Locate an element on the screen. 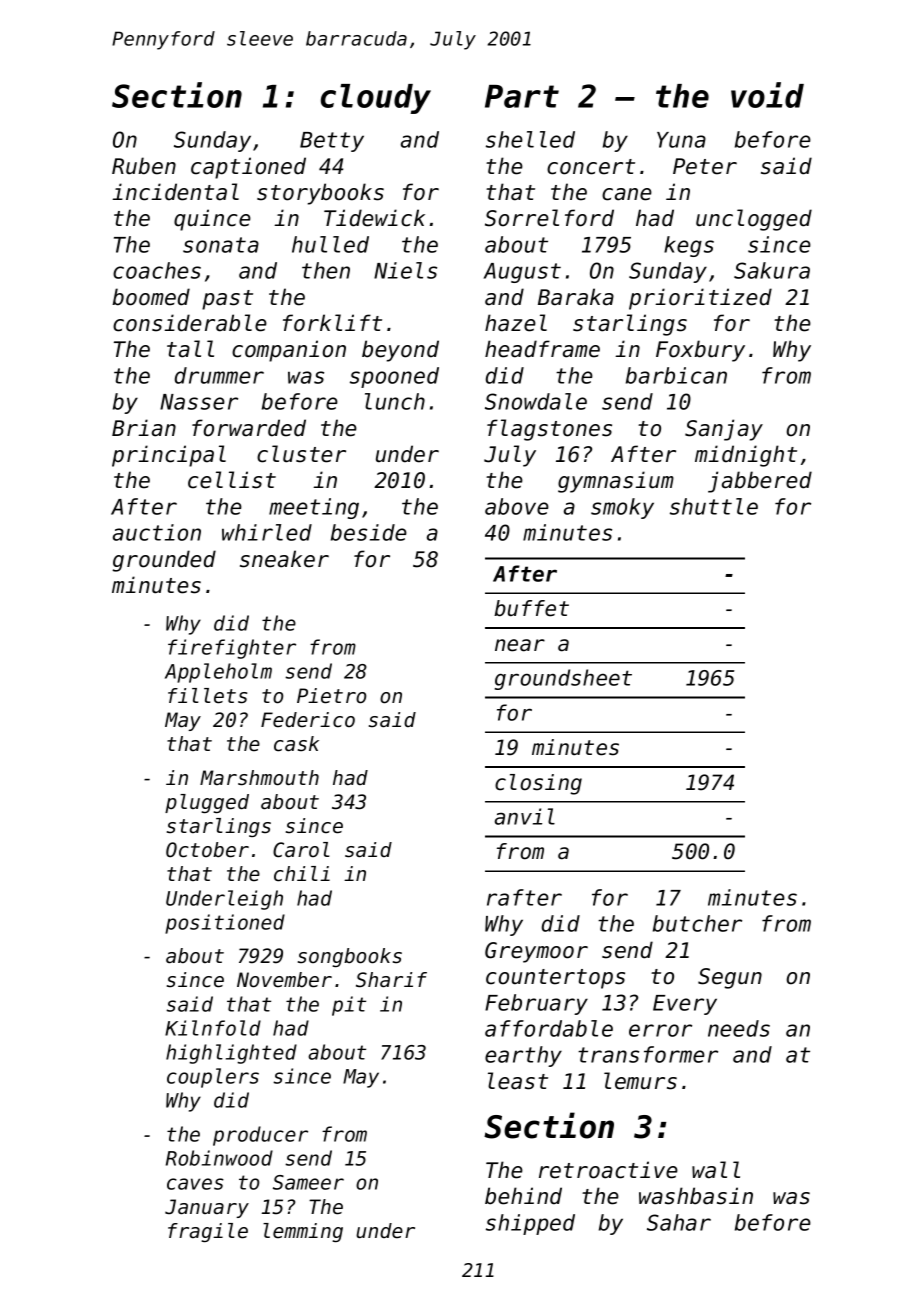 The height and width of the screenshot is (1311, 924). groundsheet is located at coordinates (563, 679).
